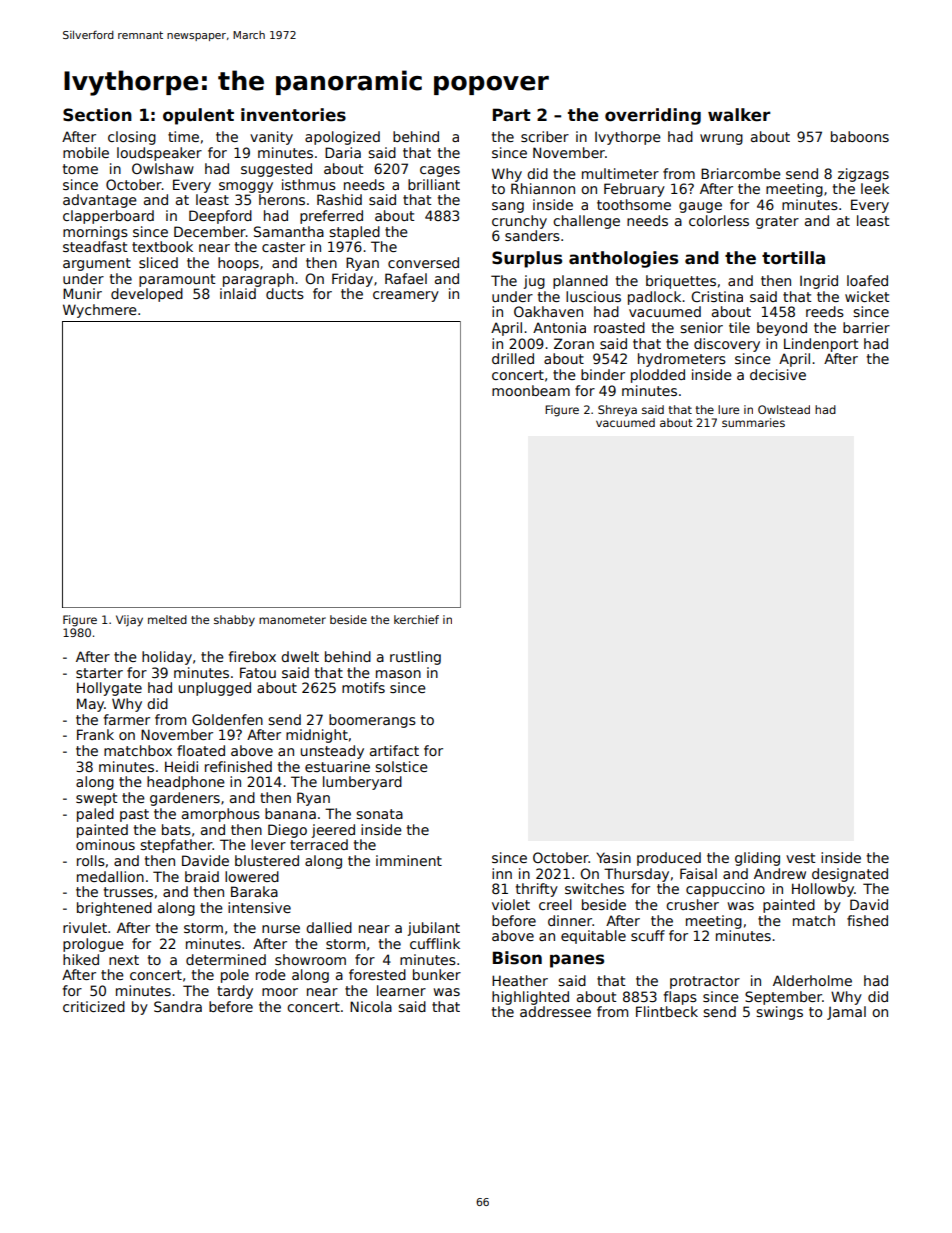  Describe the element at coordinates (128, 892) in the image. I see `trusses` at that location.
